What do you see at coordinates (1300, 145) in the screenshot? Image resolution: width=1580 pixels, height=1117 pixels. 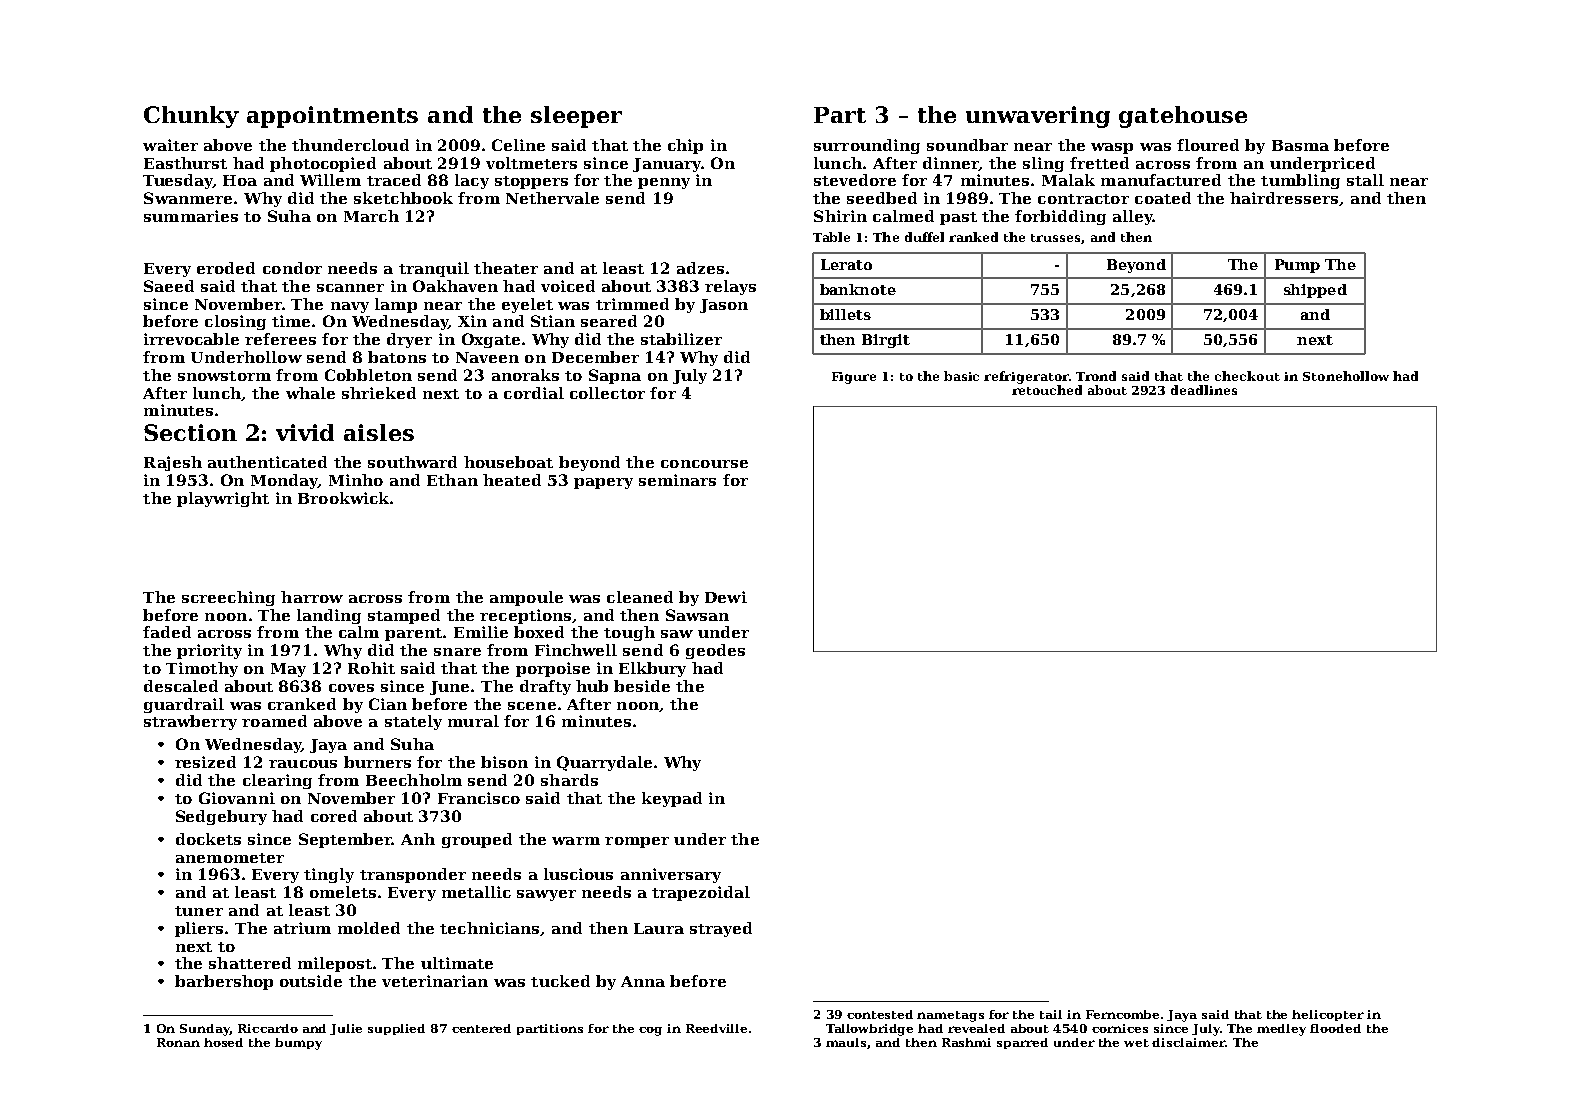 I see `Basma` at bounding box center [1300, 145].
